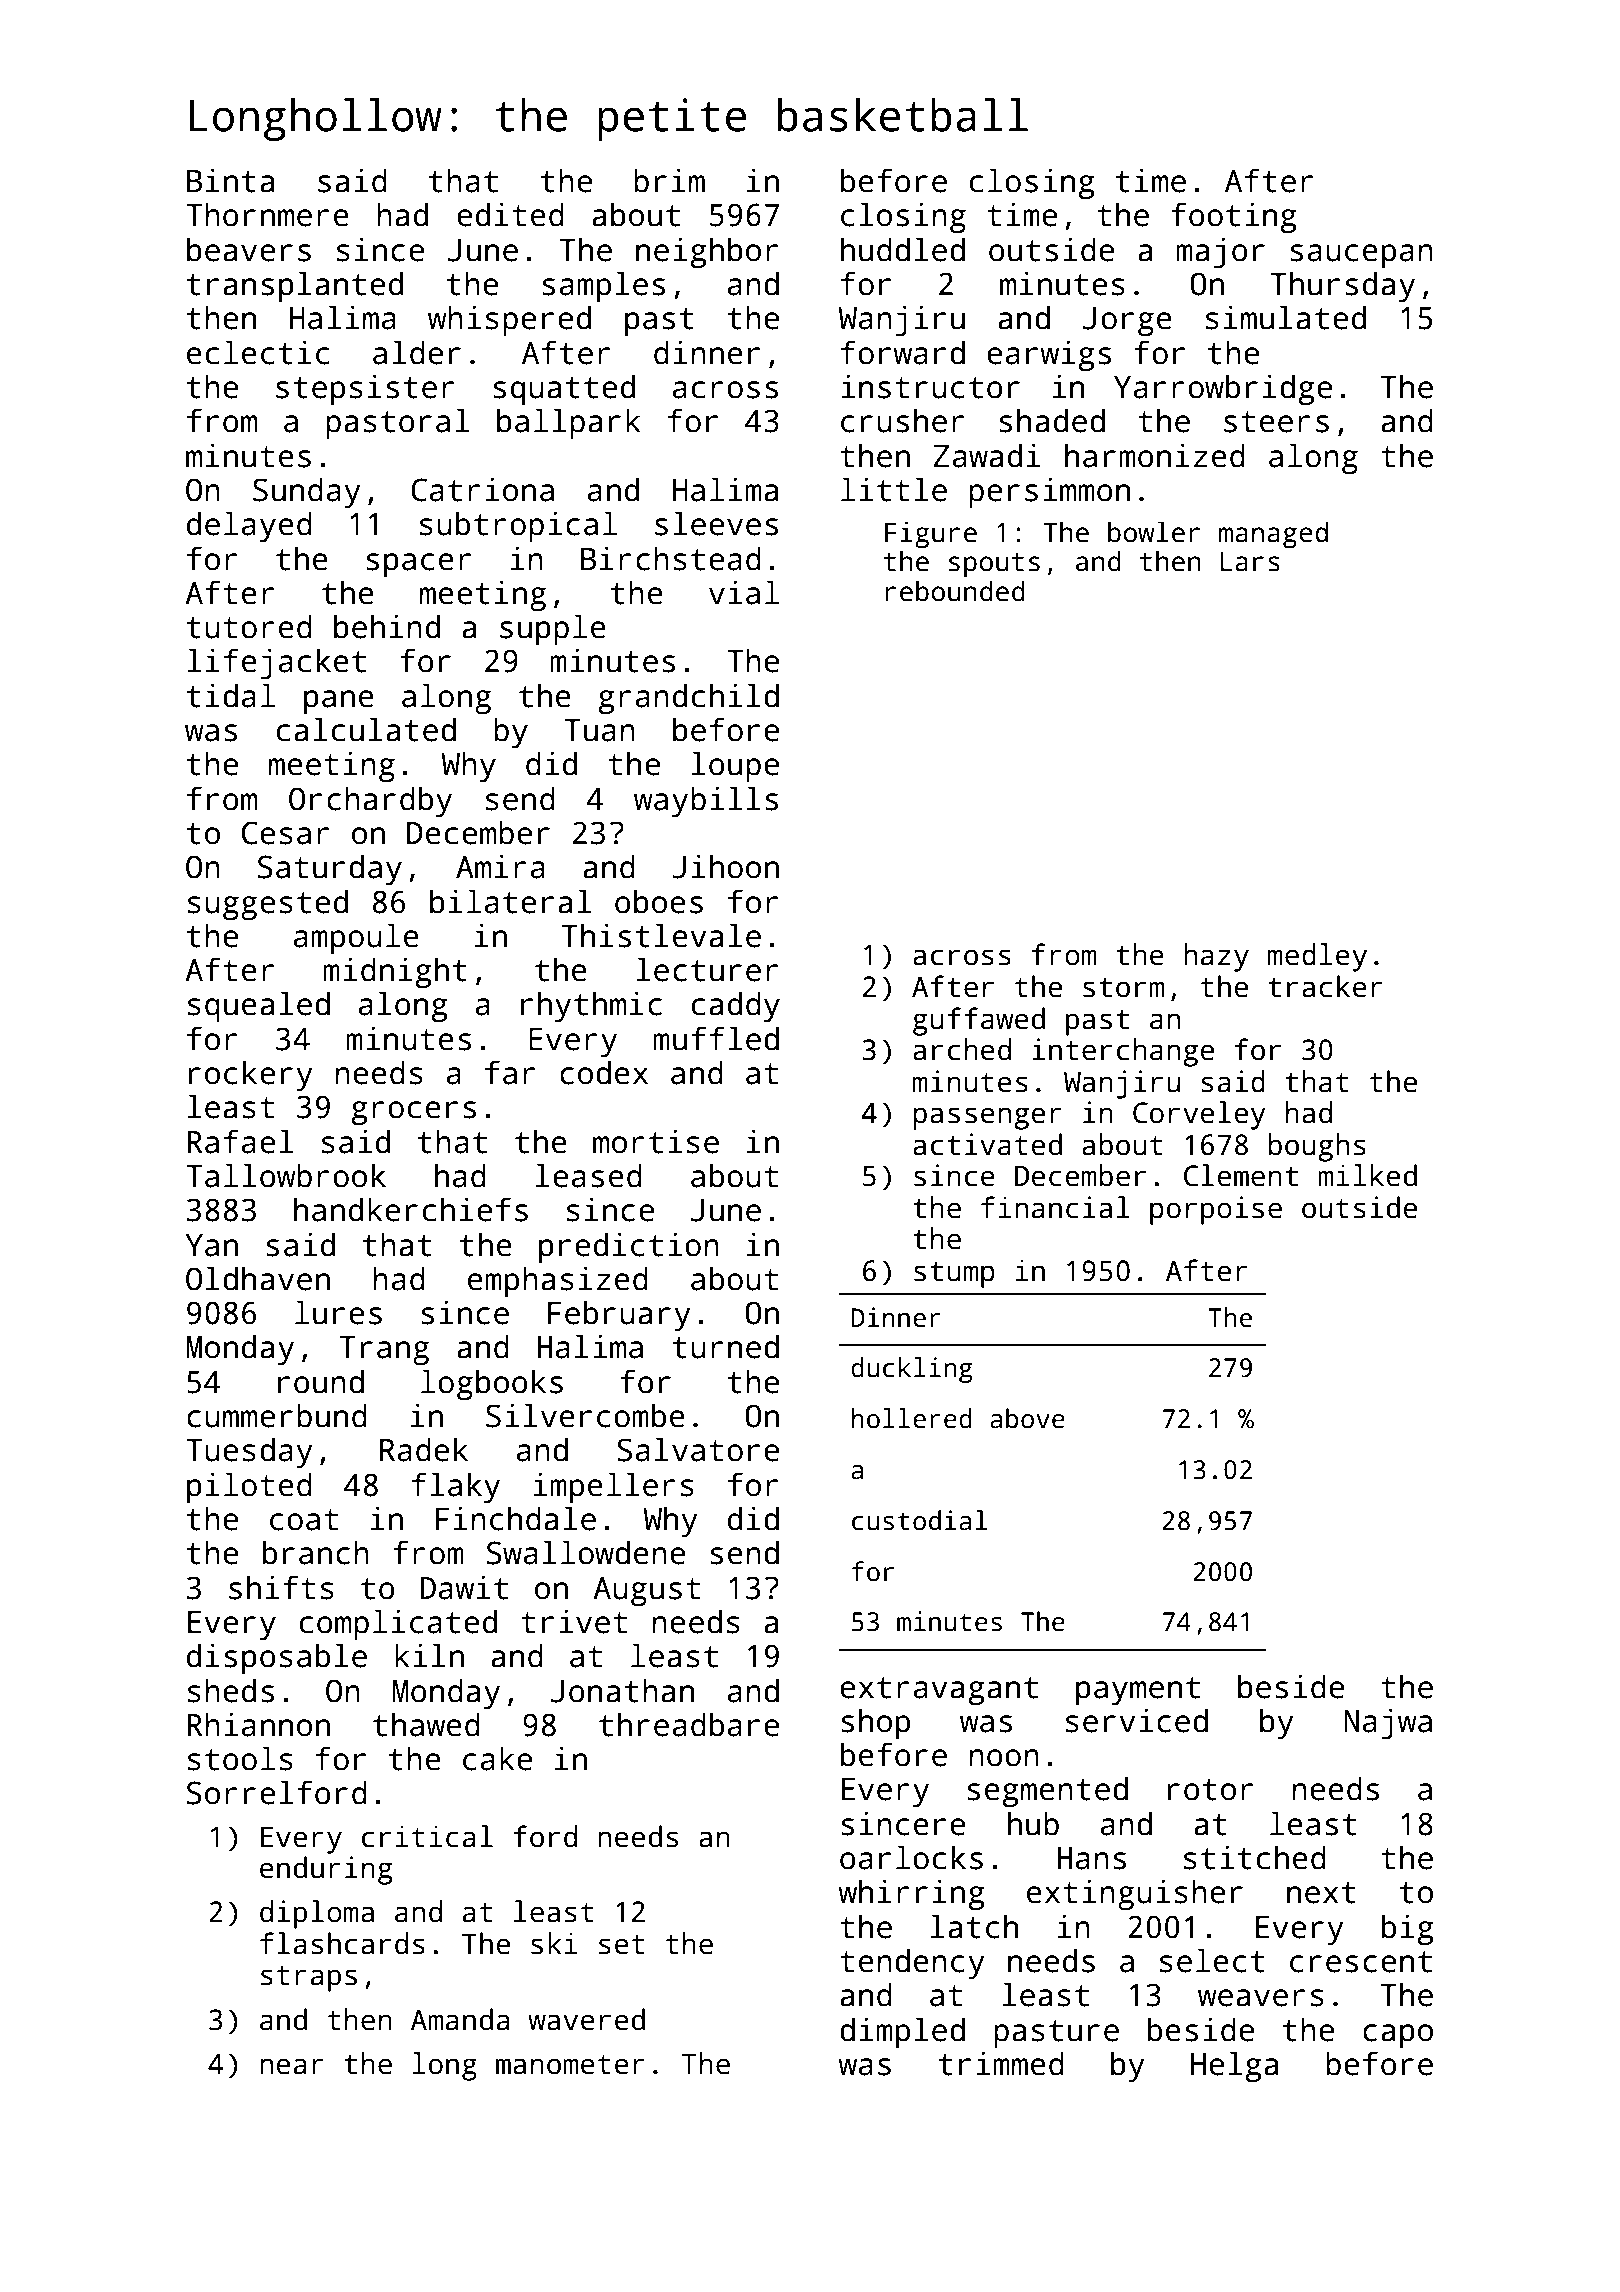 This page has height=2292, width=1620. I want to click on shop, so click(875, 1723).
